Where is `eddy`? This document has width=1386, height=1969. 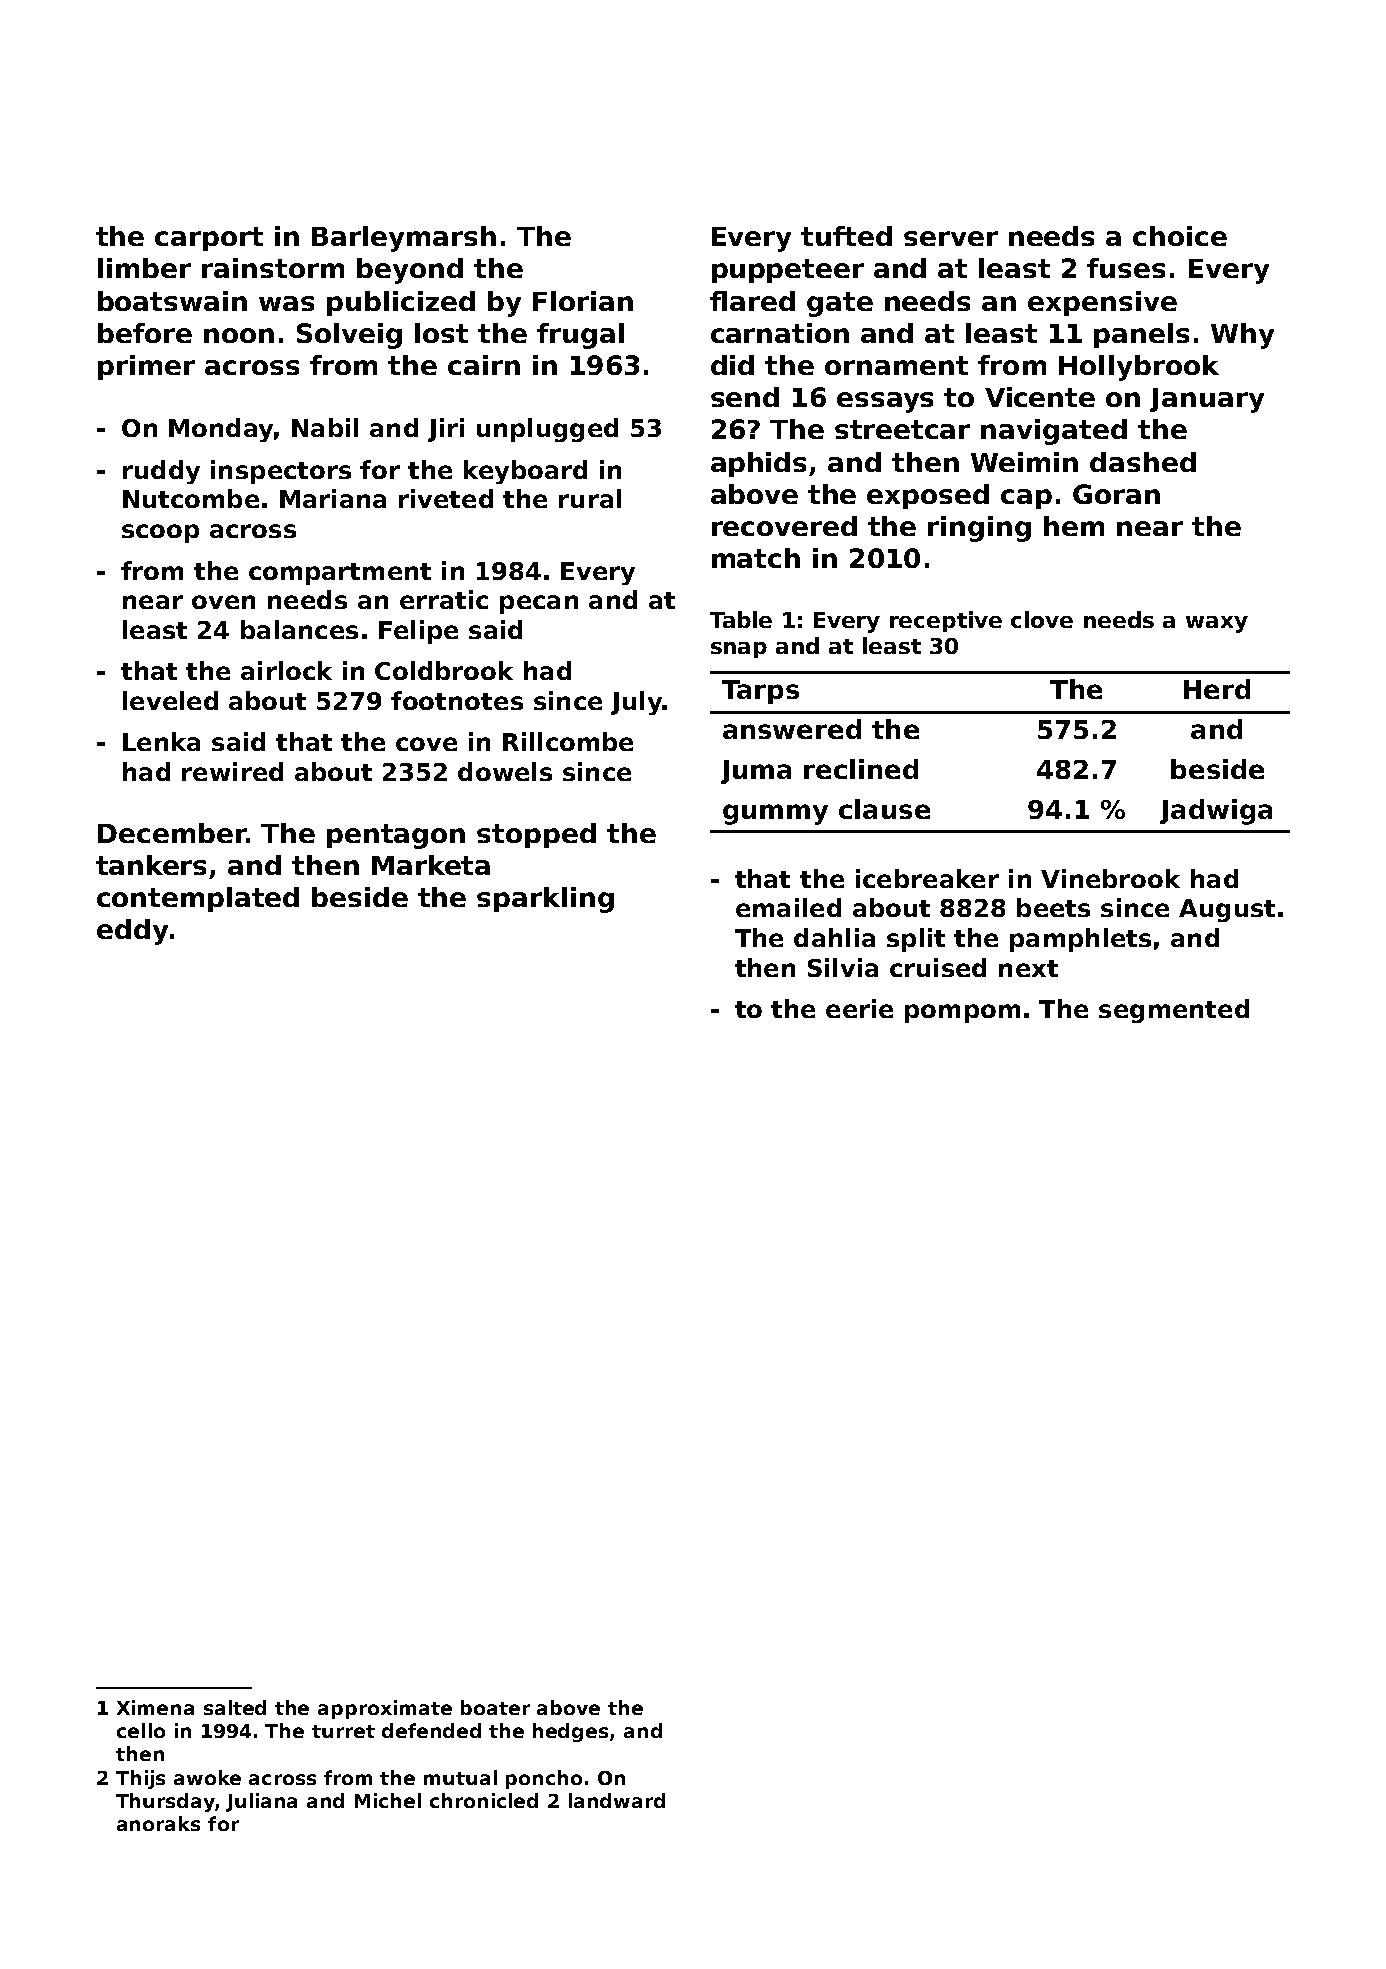
eddy is located at coordinates (132, 932).
